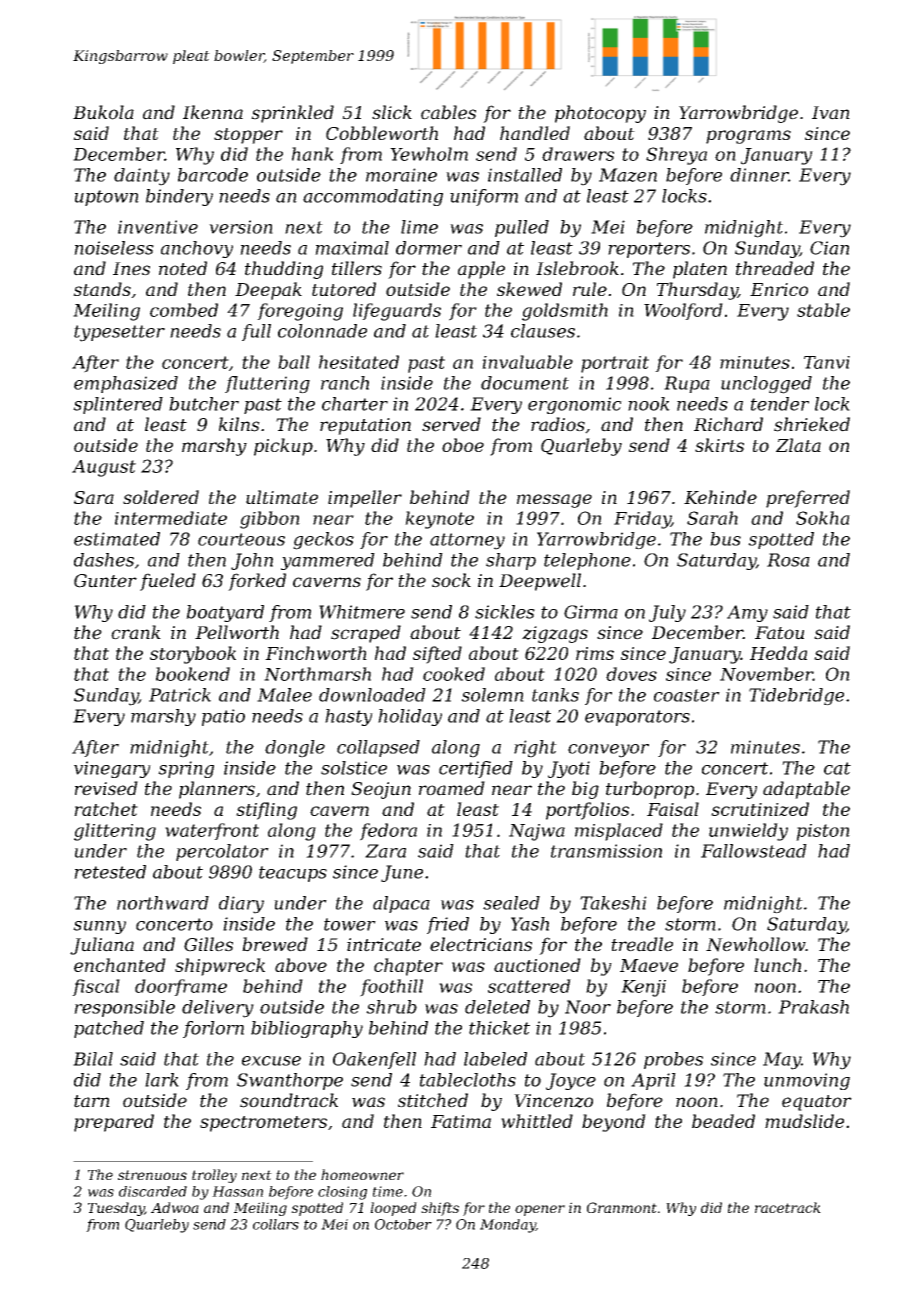 The image size is (924, 1308). Describe the element at coordinates (175, 1207) in the page. I see `Adwoa` at that location.
